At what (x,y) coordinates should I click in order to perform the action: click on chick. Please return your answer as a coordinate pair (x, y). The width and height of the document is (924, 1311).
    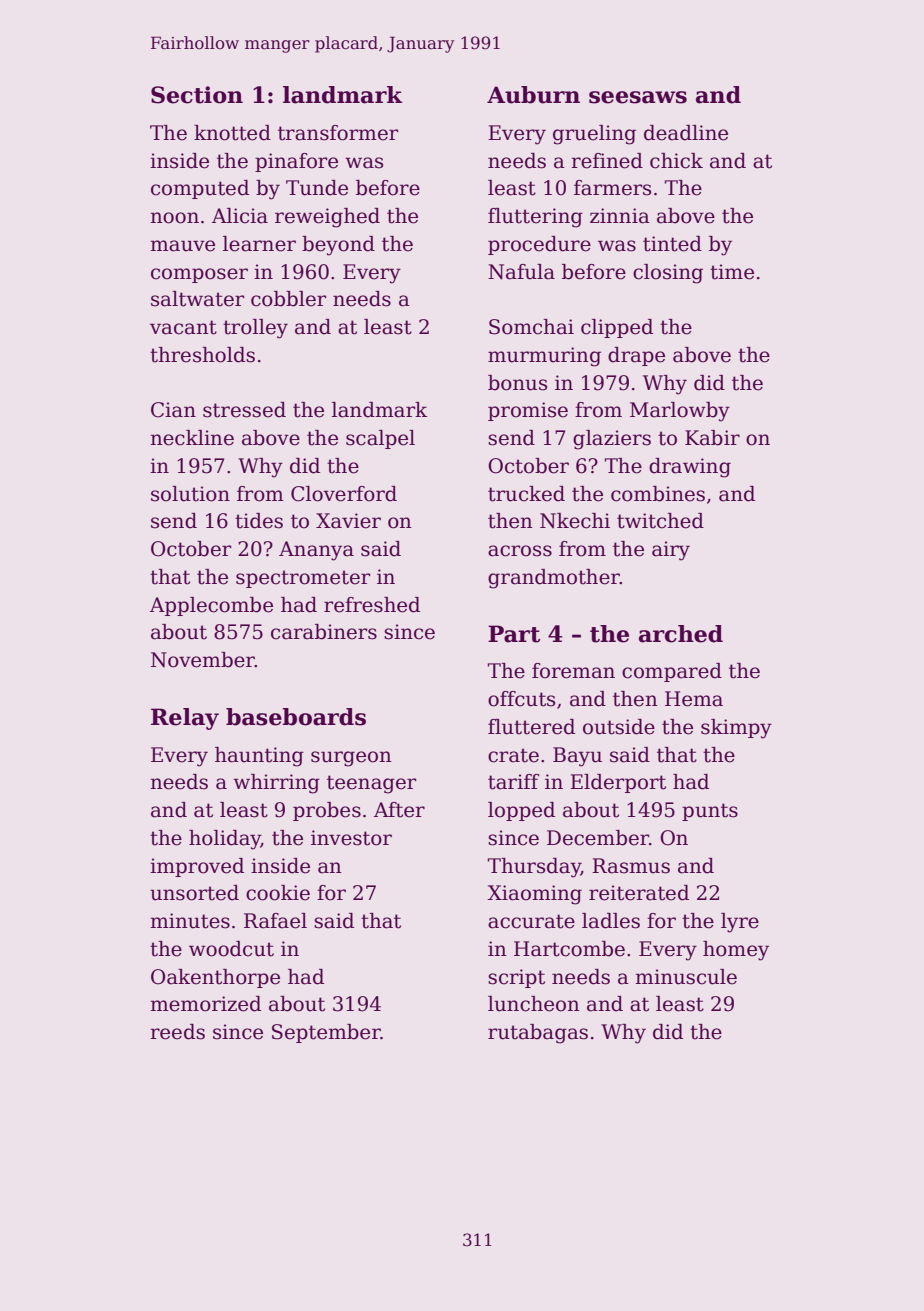
    Looking at the image, I should click on (676, 161).
